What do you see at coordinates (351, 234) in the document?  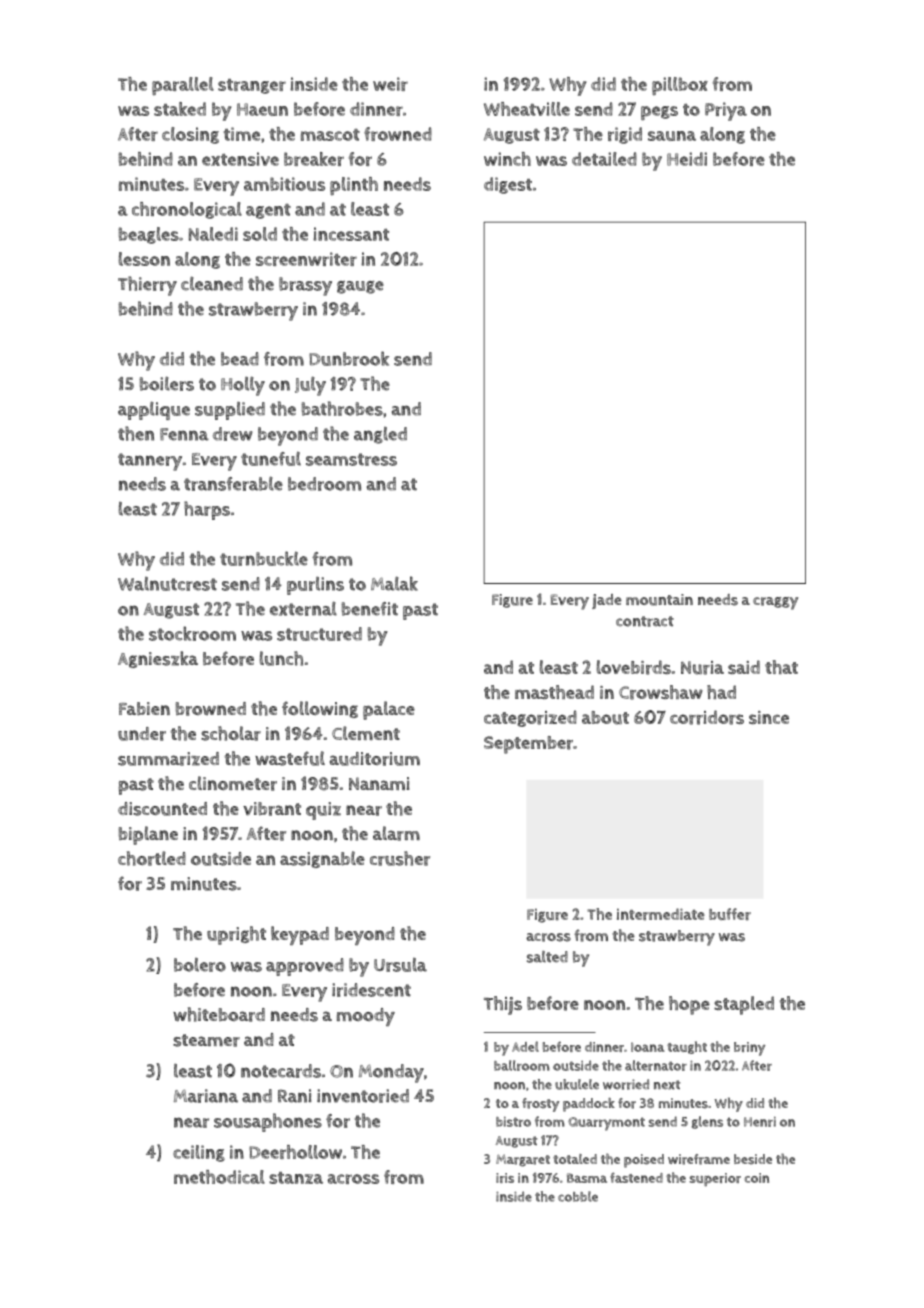 I see `incessant` at bounding box center [351, 234].
